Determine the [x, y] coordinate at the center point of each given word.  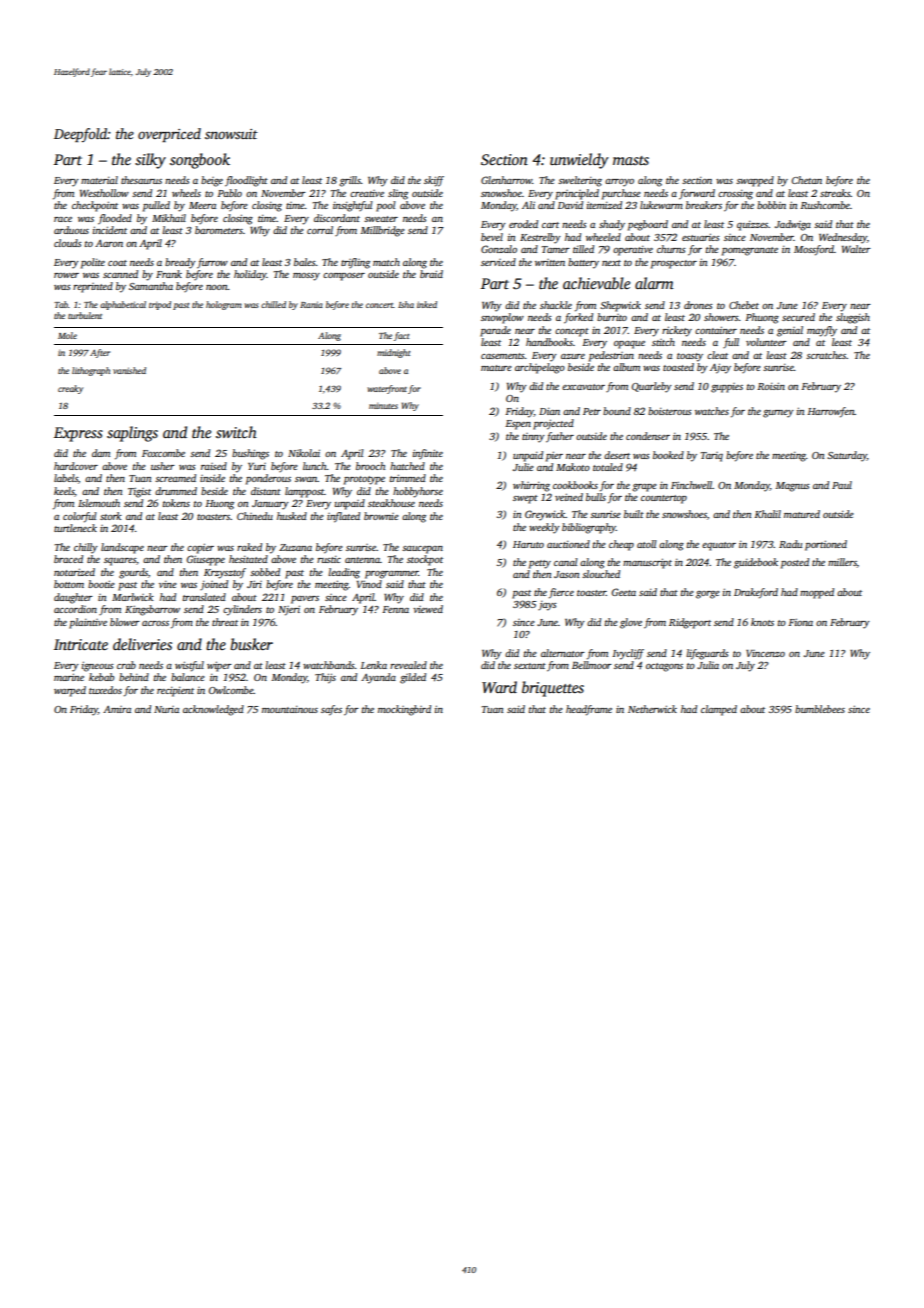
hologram [224, 305]
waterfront [387, 389]
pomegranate [750, 251]
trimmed [408, 478]
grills [350, 181]
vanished [129, 370]
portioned [826, 545]
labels [66, 478]
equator [719, 546]
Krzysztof [225, 573]
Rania [311, 304]
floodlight [246, 181]
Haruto [528, 544]
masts [631, 160]
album [626, 367]
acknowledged [213, 710]
